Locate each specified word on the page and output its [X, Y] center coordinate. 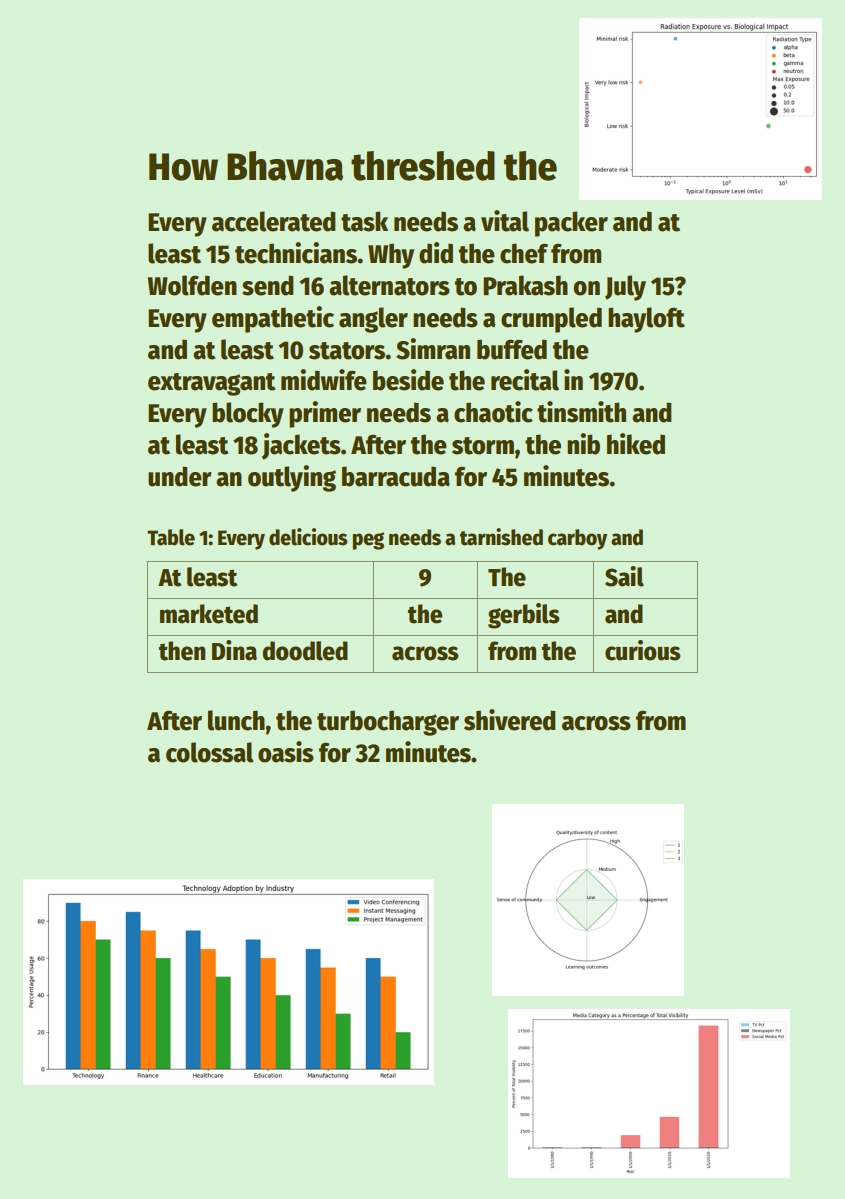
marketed [209, 614]
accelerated [274, 221]
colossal [209, 752]
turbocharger [388, 723]
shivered [510, 720]
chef [524, 253]
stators [347, 351]
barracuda [396, 476]
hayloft [646, 320]
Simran [433, 349]
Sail [624, 576]
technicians [296, 253]
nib [583, 444]
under [180, 476]
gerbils [524, 616]
